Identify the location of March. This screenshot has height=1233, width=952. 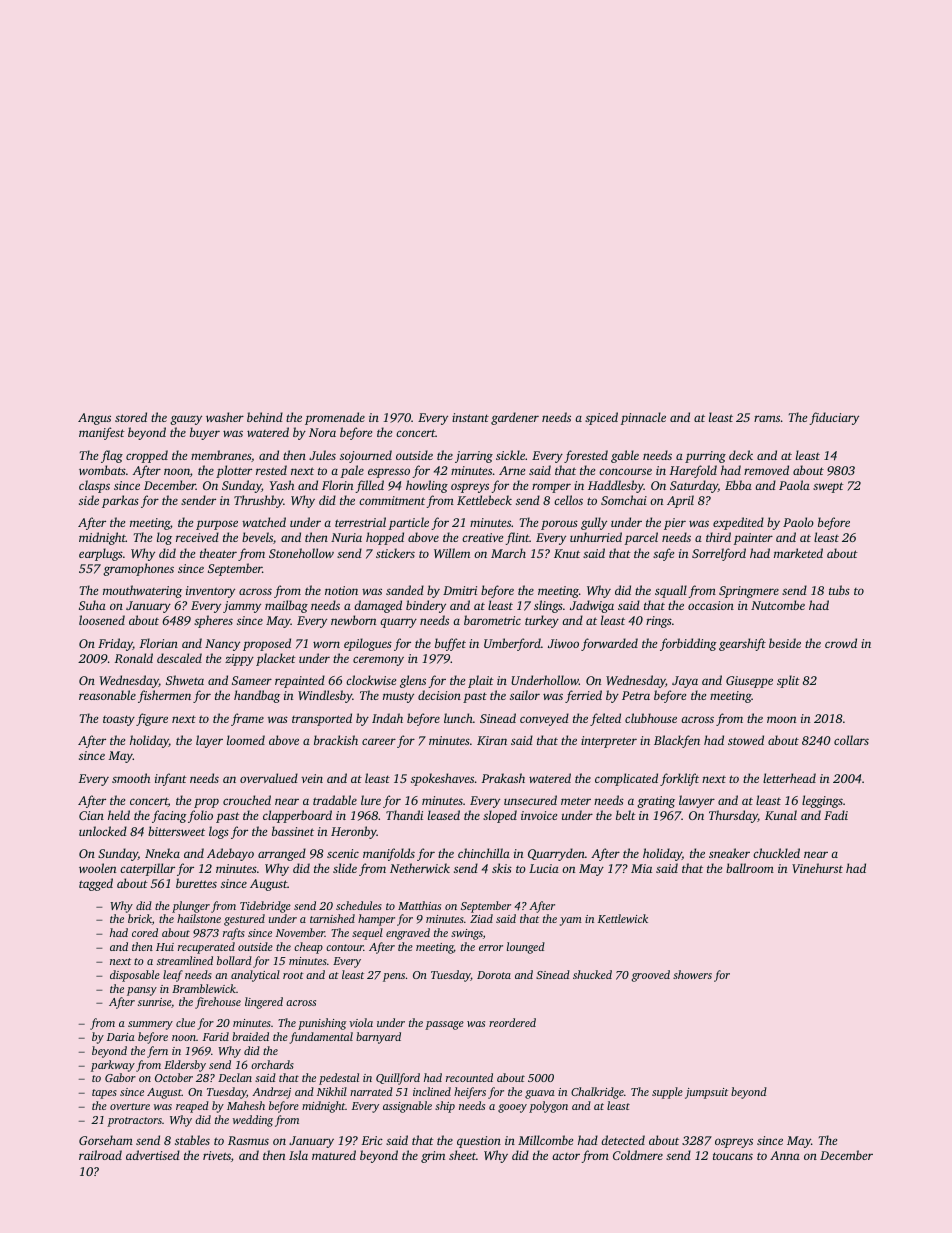
(508, 553).
